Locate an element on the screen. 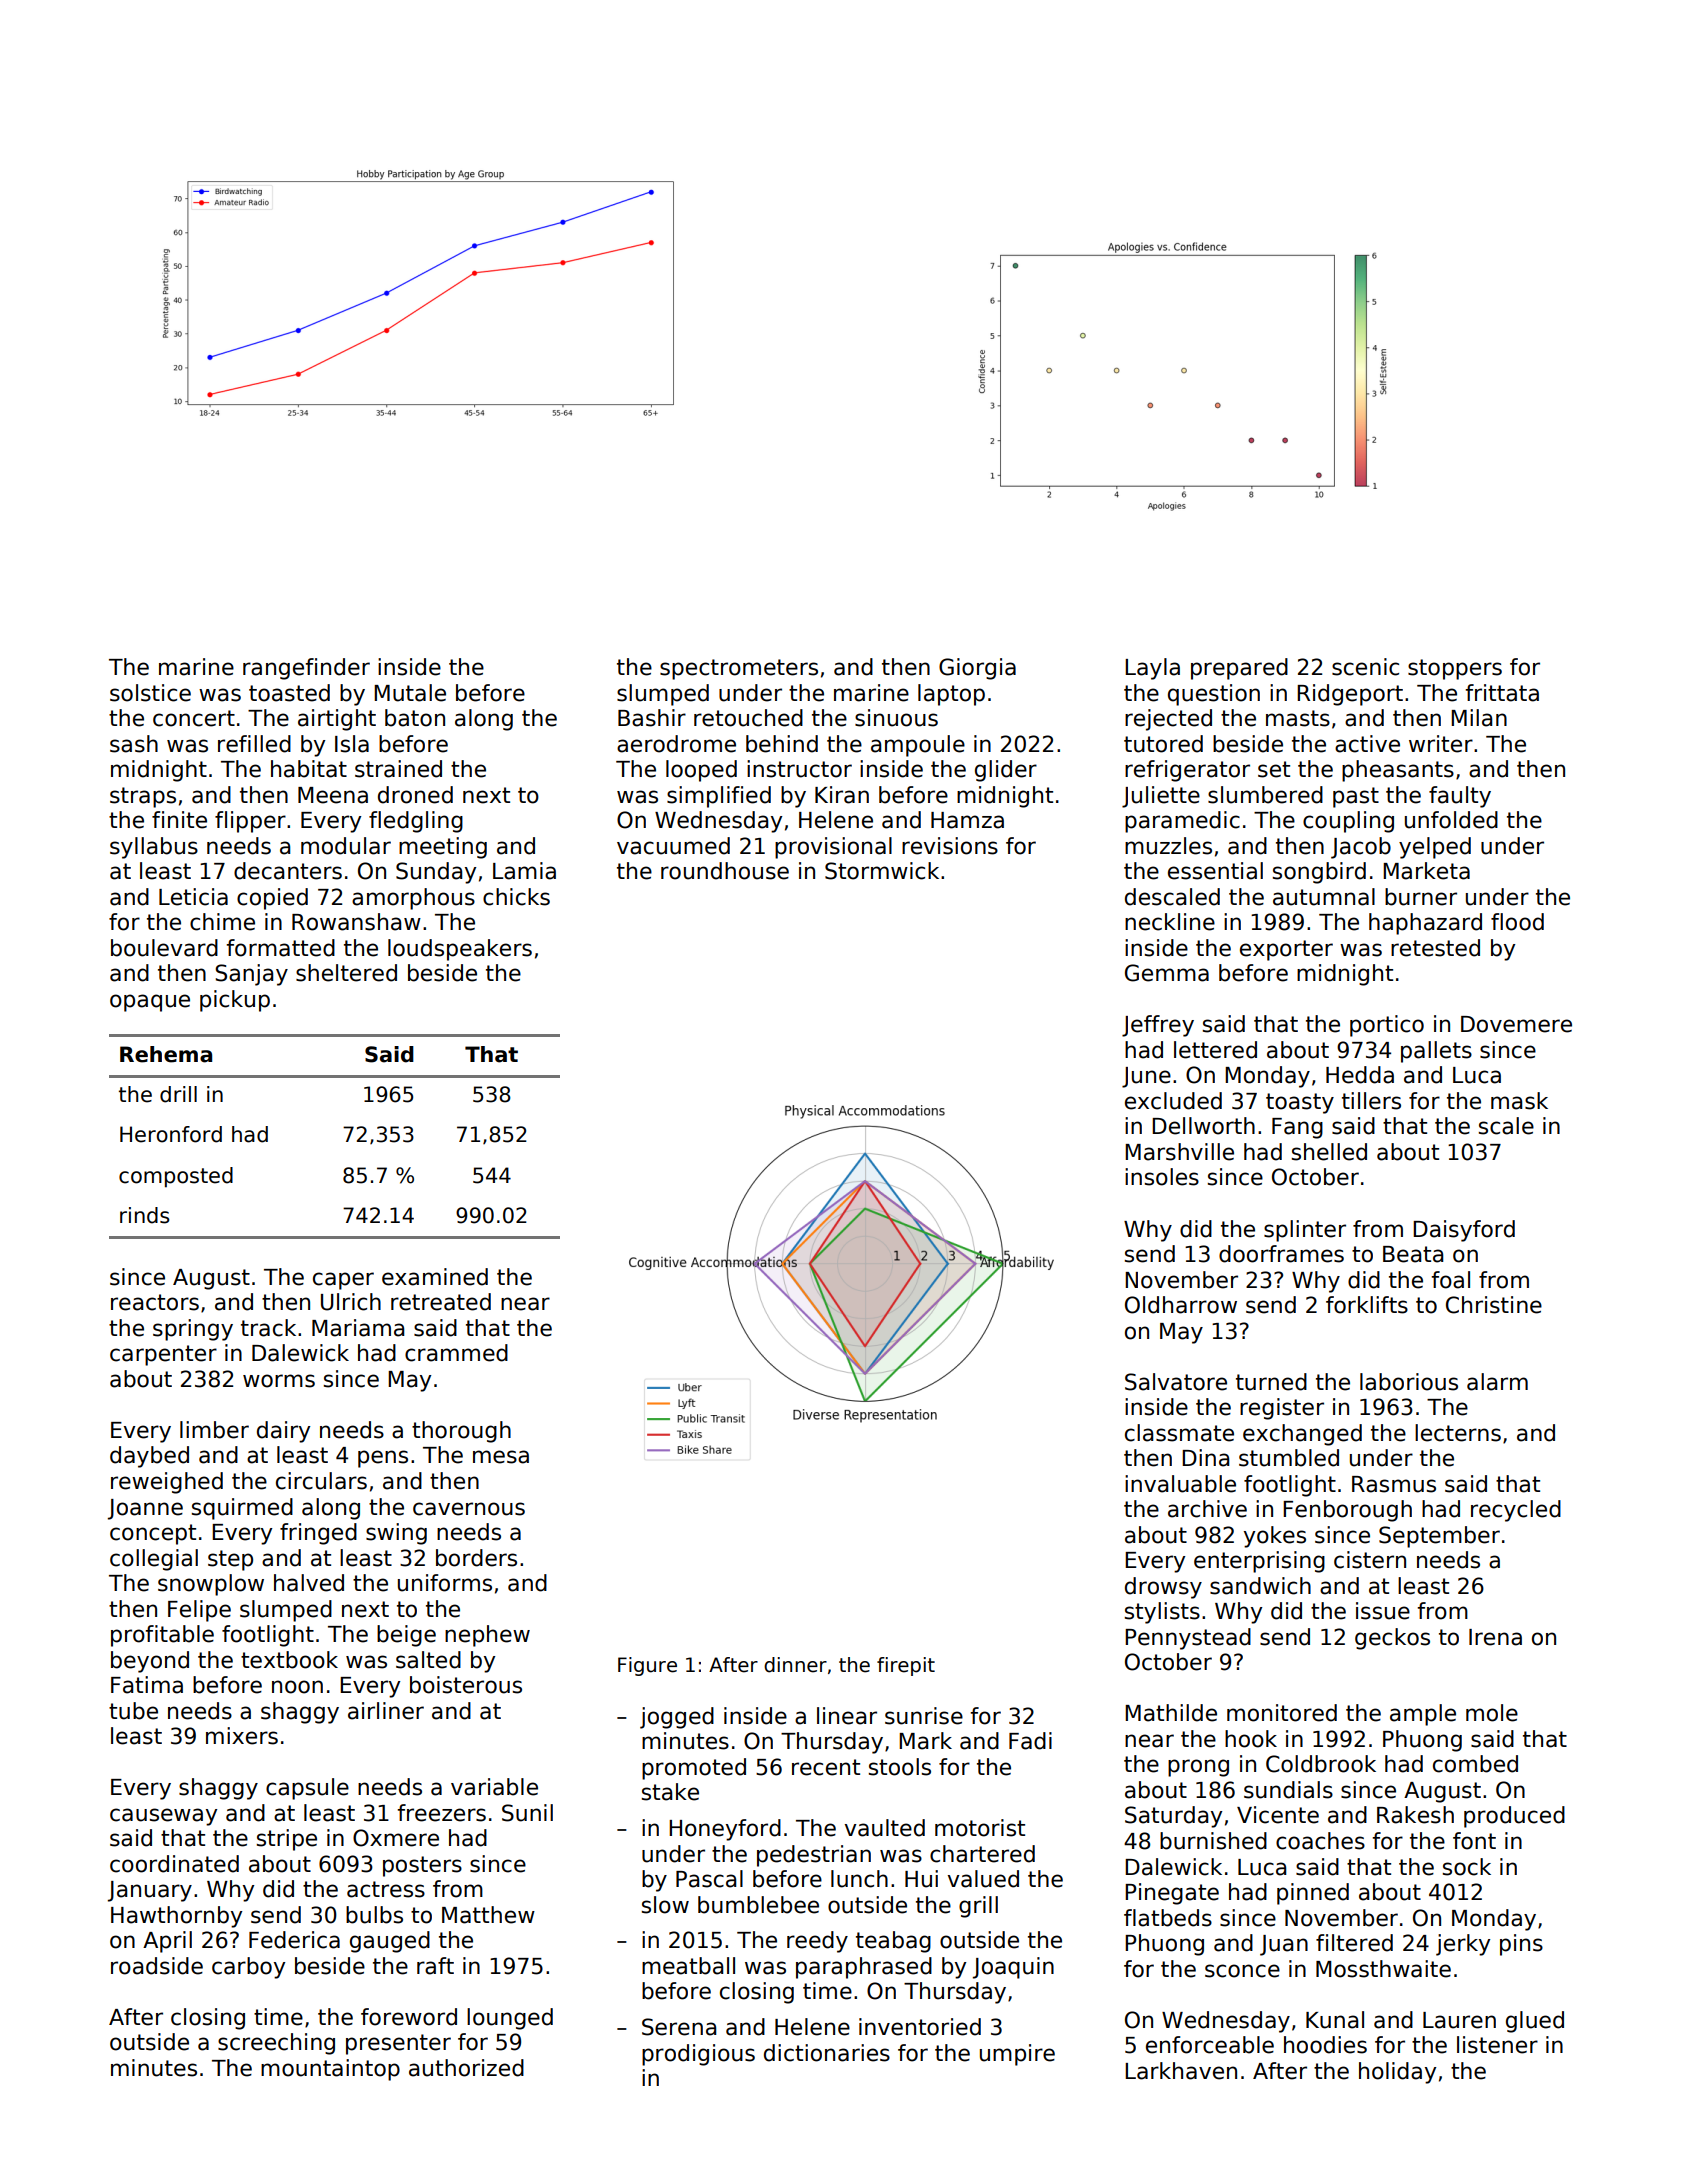 This screenshot has height=2178, width=1683. umpire is located at coordinates (1017, 2055).
